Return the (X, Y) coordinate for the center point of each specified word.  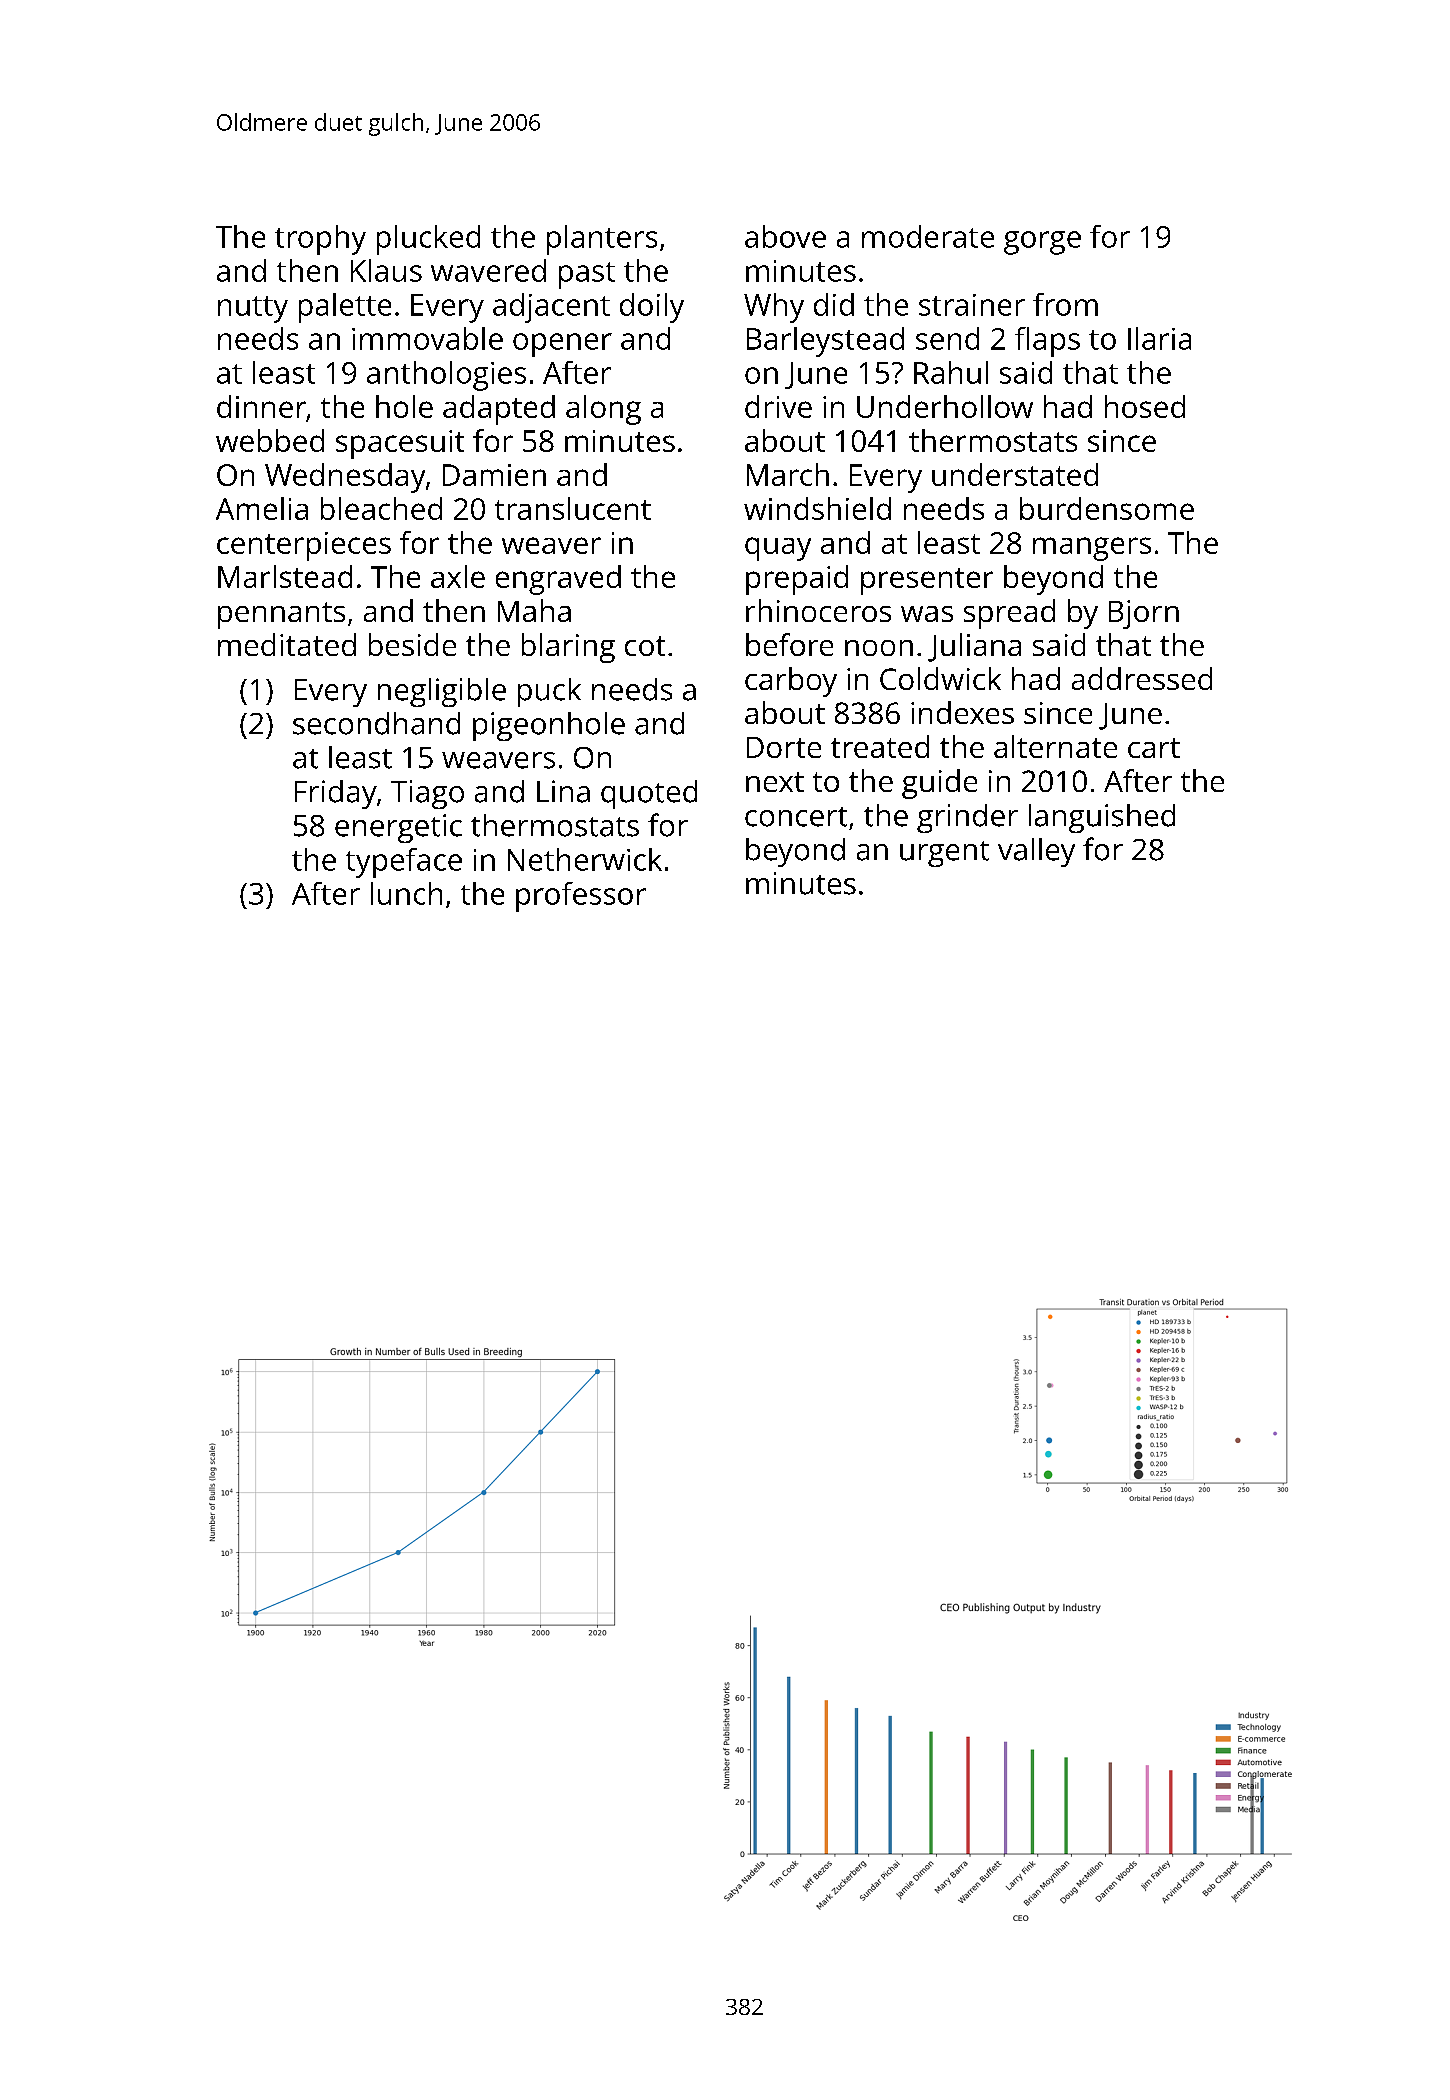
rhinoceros (818, 610)
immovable (427, 338)
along (603, 410)
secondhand (376, 723)
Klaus (386, 270)
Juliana (974, 647)
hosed (1145, 406)
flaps (1047, 342)
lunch (406, 893)
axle (458, 576)
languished (1102, 818)
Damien (494, 475)
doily (652, 308)
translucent (573, 508)
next (775, 782)
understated (1015, 474)
